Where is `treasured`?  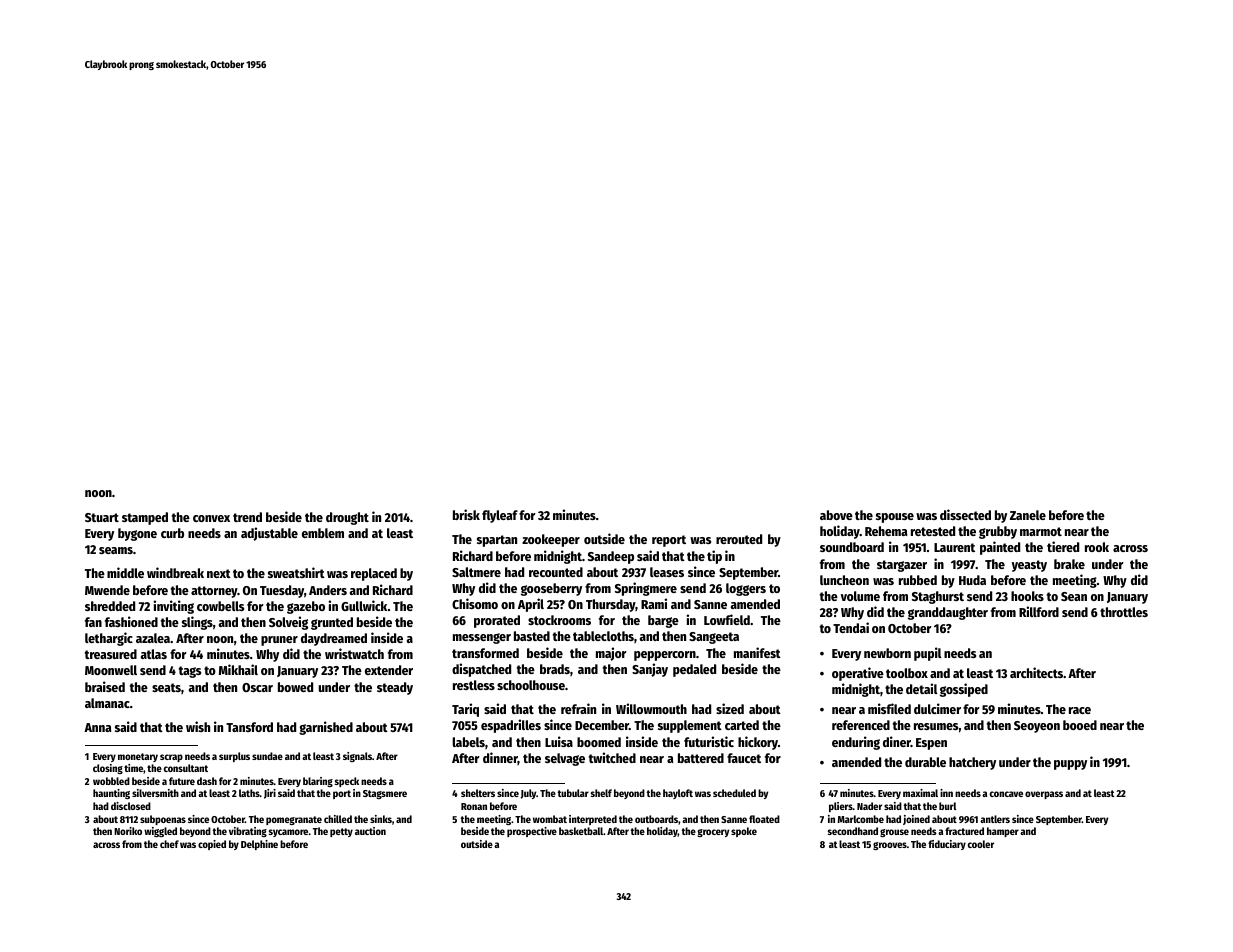 treasured is located at coordinates (111, 654).
